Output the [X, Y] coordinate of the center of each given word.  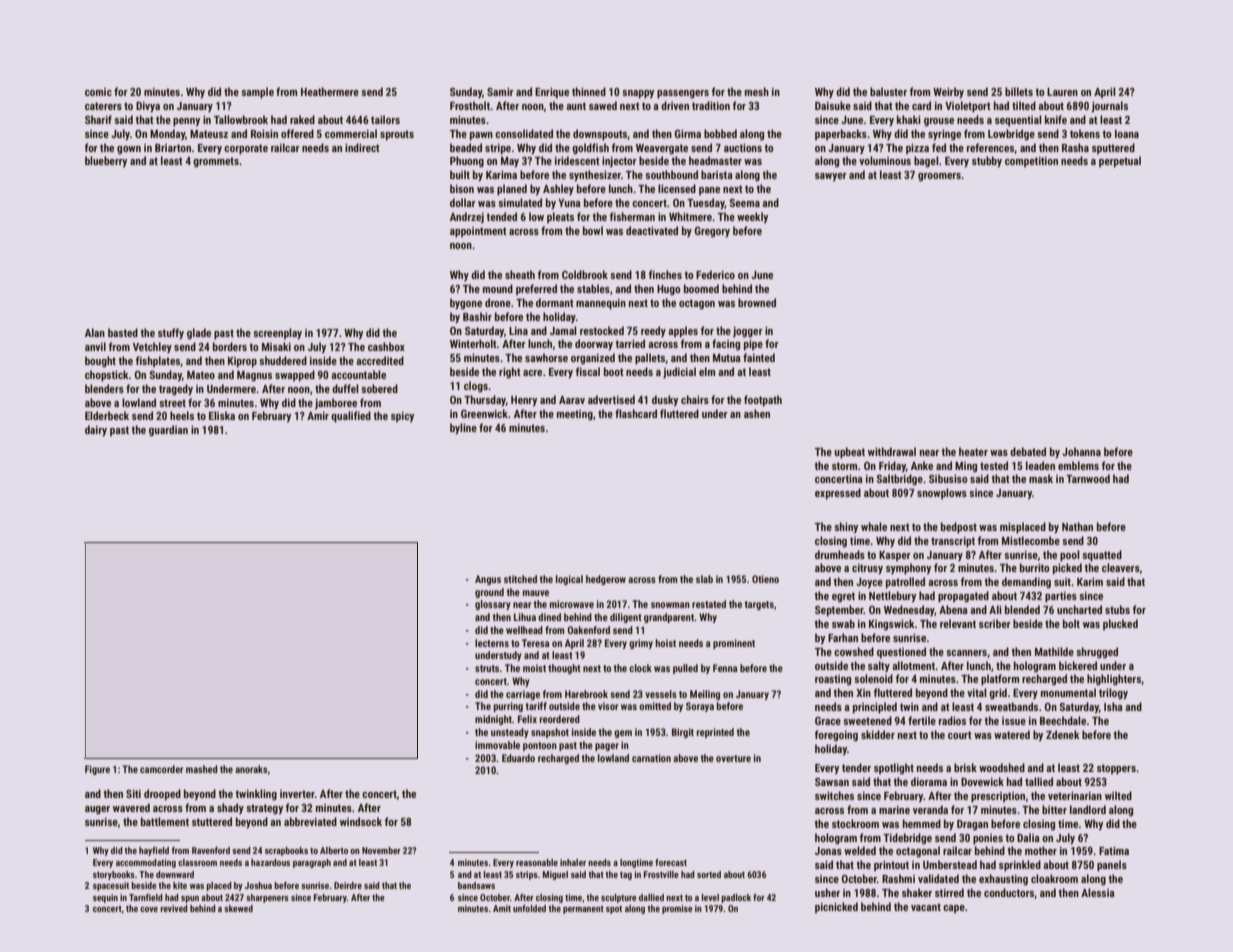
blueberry [106, 162]
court [960, 735]
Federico [715, 274]
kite [180, 885]
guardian [168, 431]
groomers [939, 177]
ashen [757, 413]
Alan [95, 332]
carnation [651, 758]
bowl [593, 230]
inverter [297, 794]
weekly [752, 218]
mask [1041, 478]
